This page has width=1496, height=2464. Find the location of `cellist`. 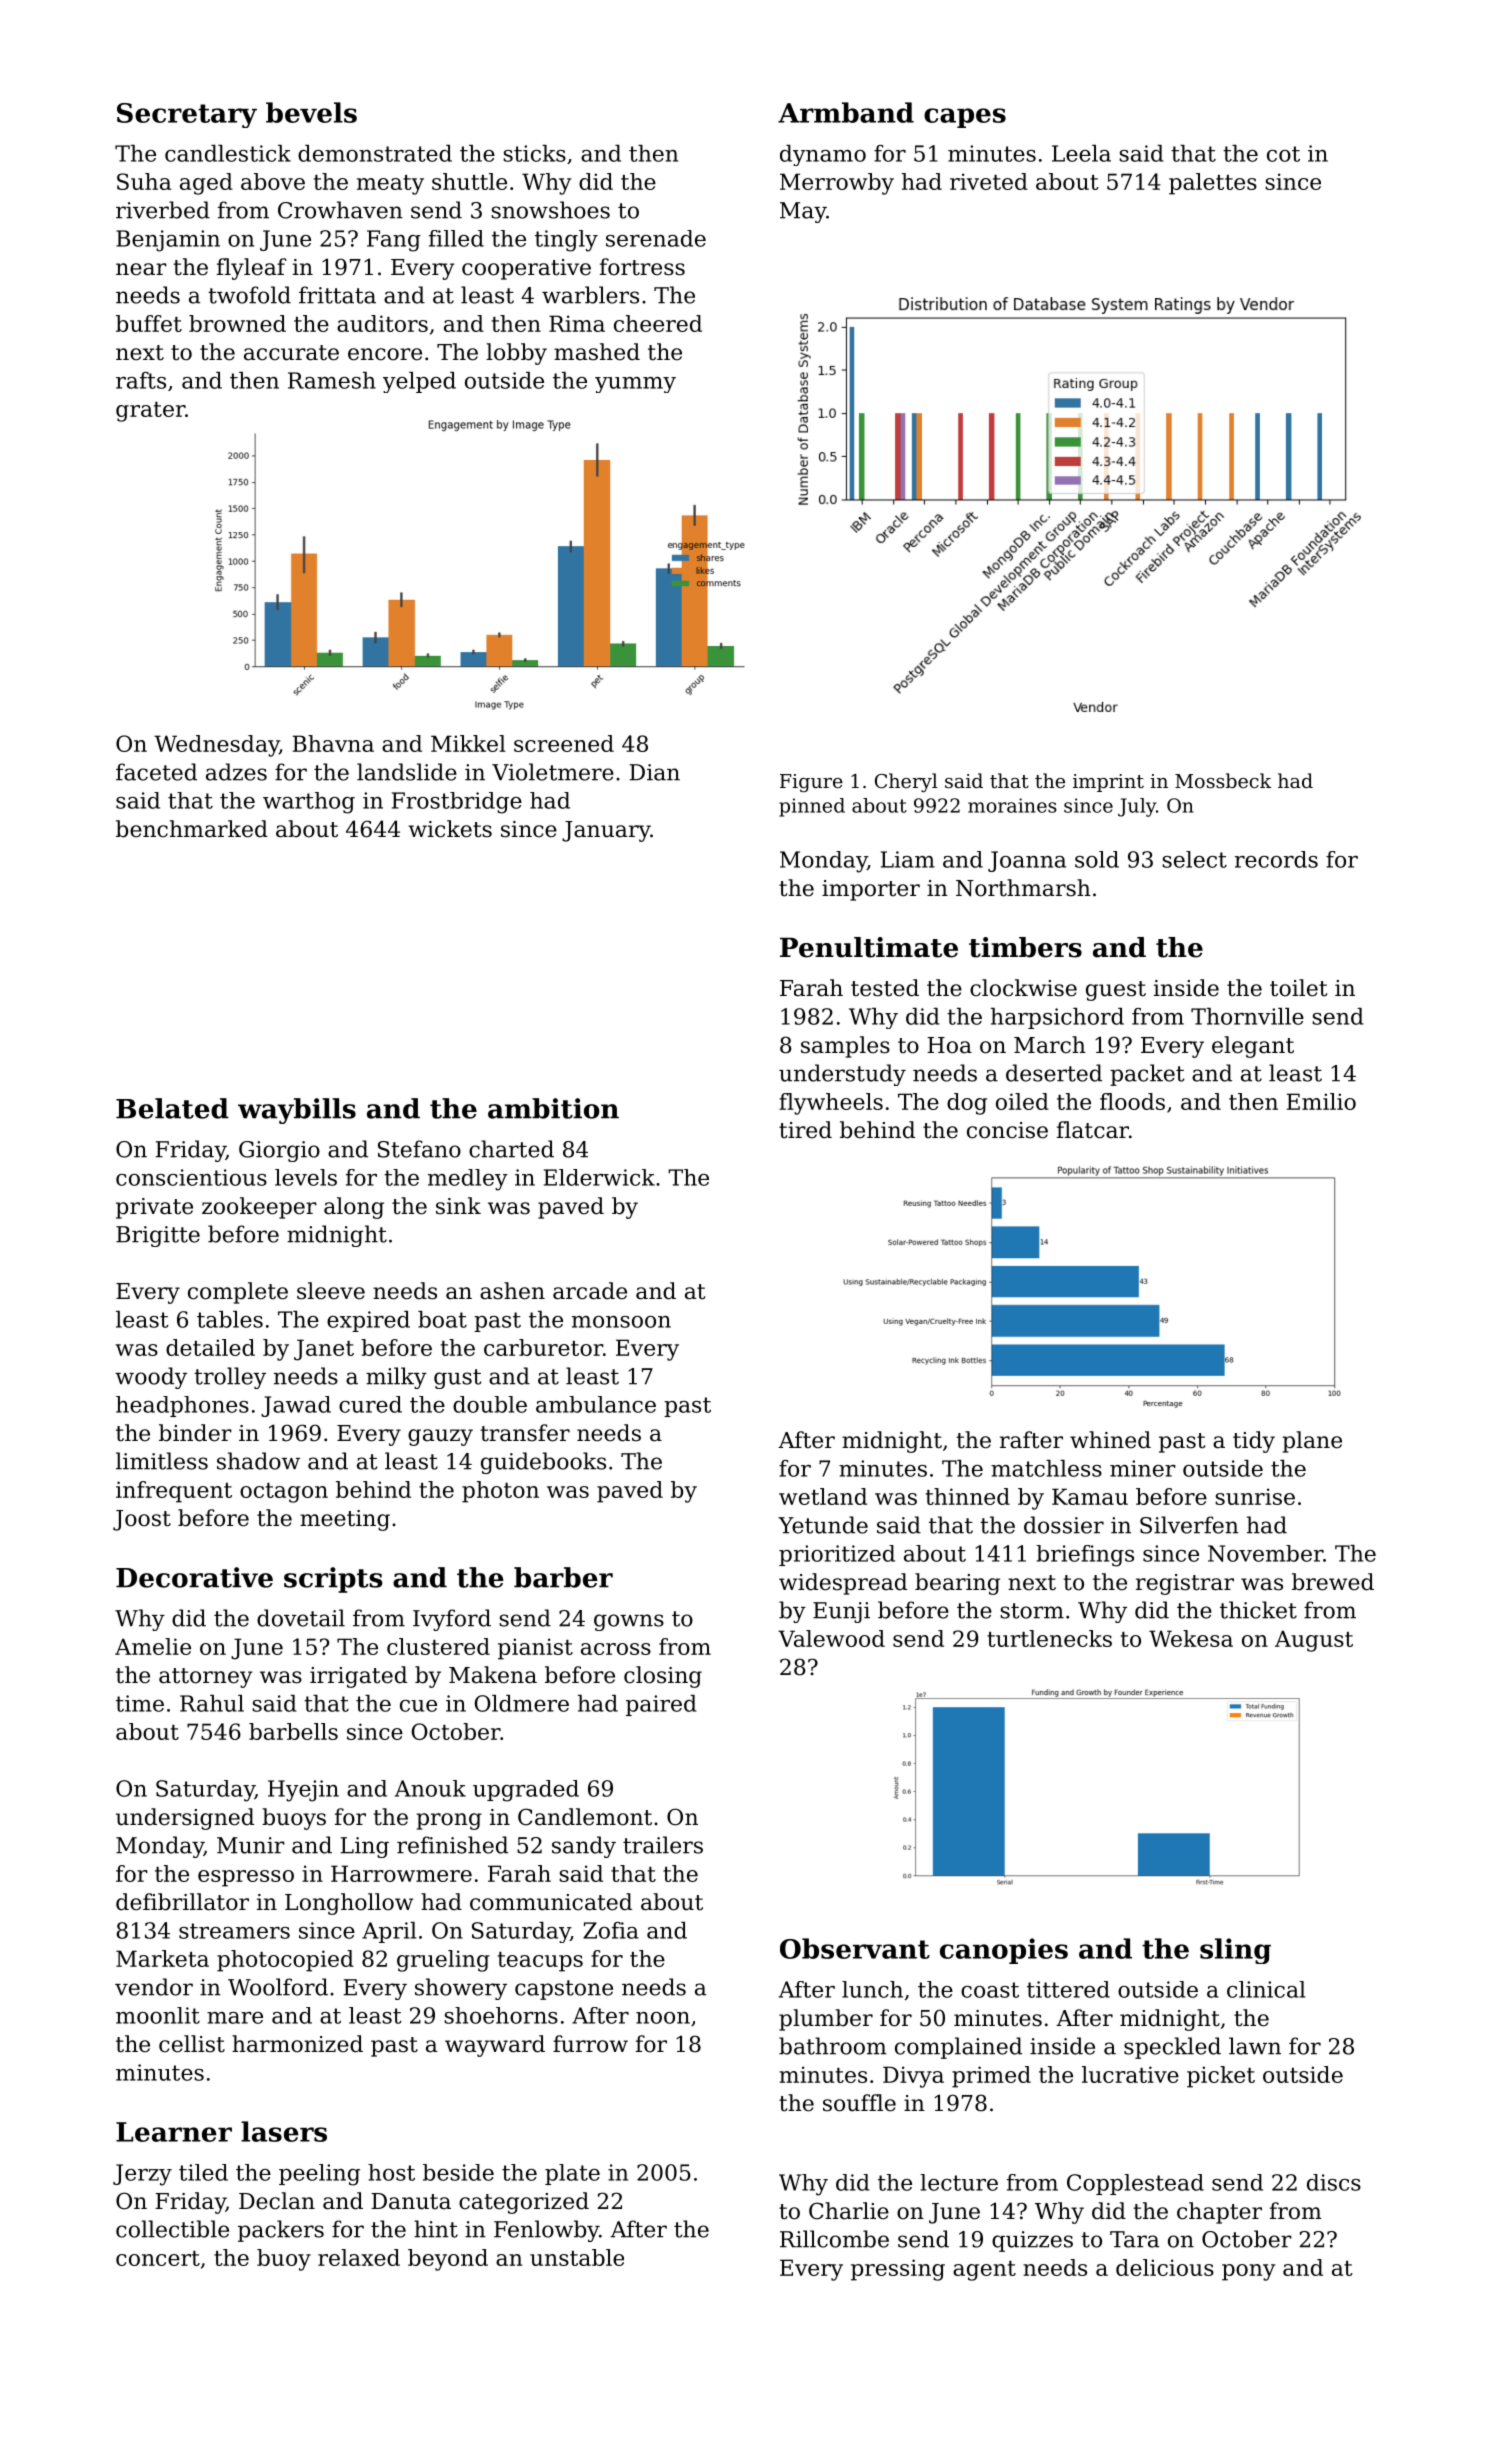

cellist is located at coordinates (192, 2044).
